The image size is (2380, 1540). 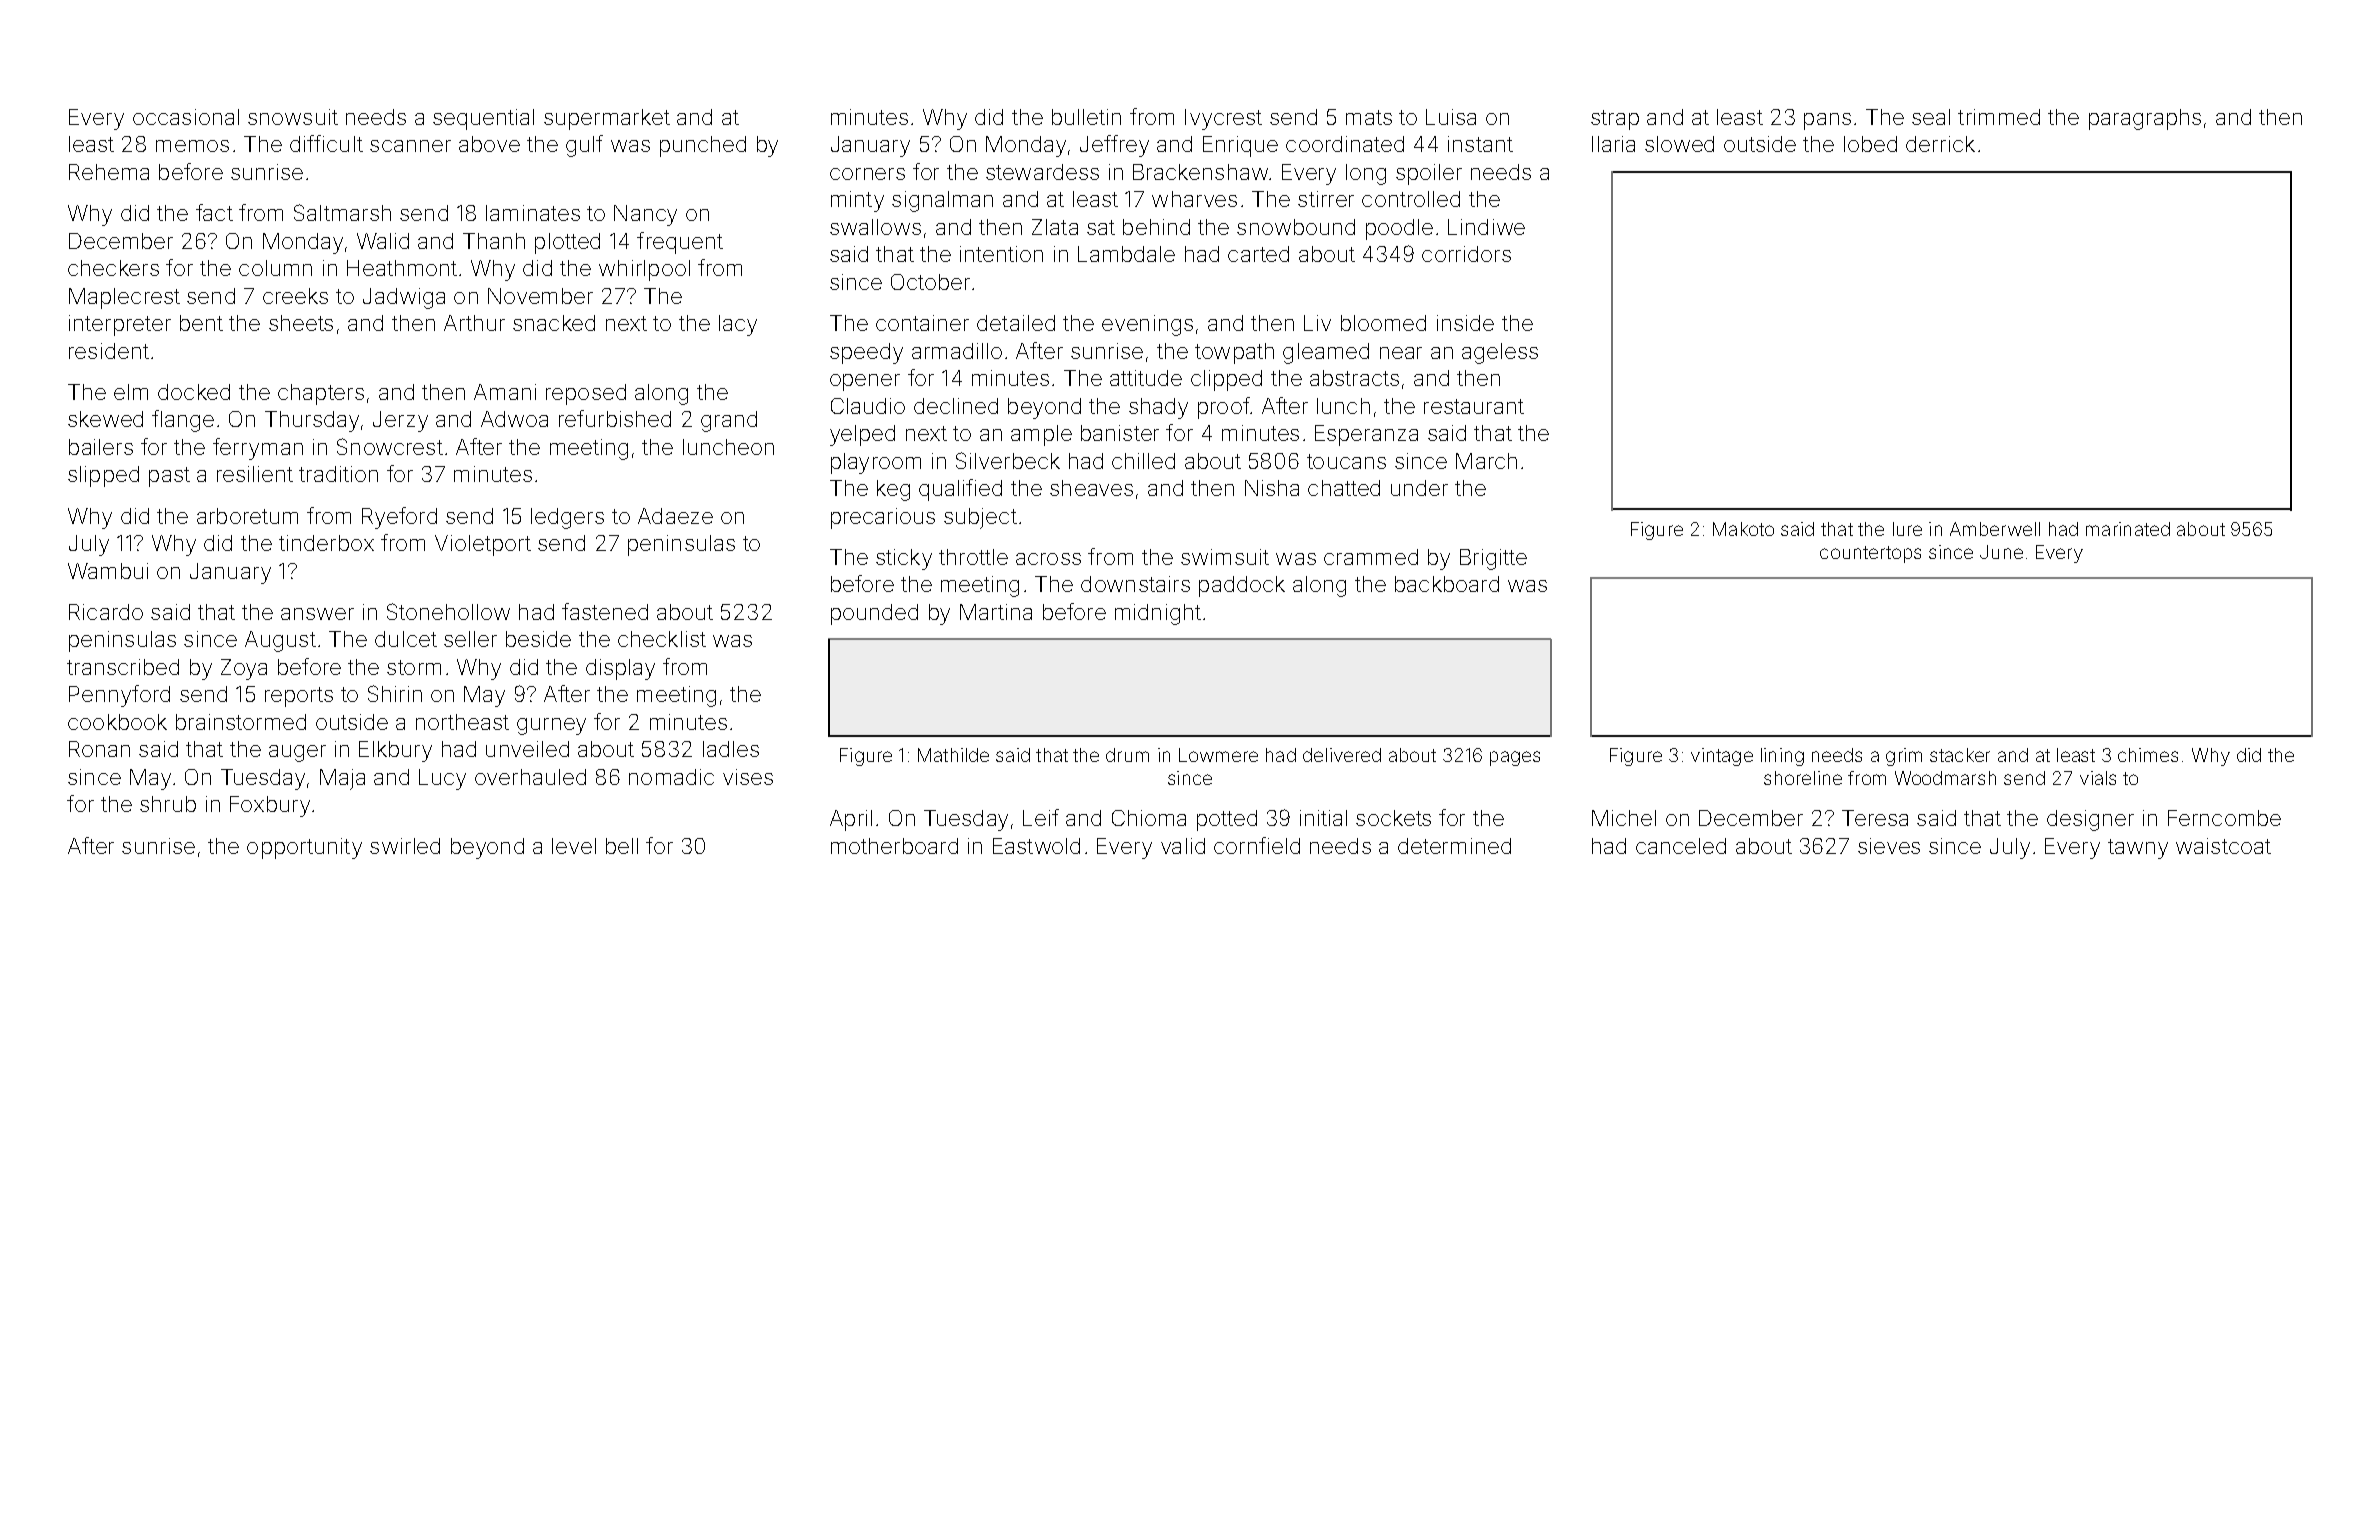 What do you see at coordinates (297, 753) in the page?
I see `auger` at bounding box center [297, 753].
